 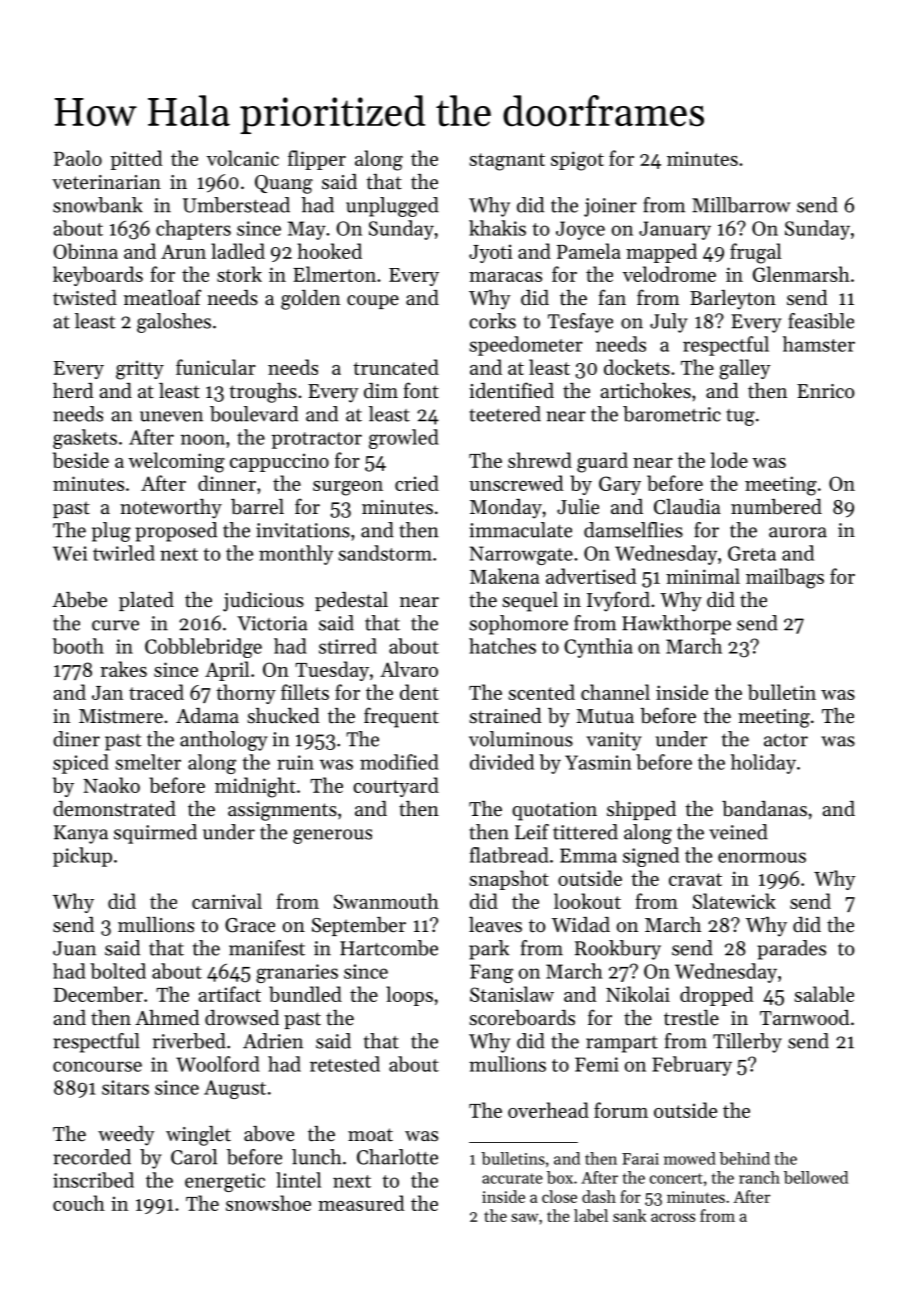 What do you see at coordinates (525, 1217) in the page?
I see `saw` at bounding box center [525, 1217].
